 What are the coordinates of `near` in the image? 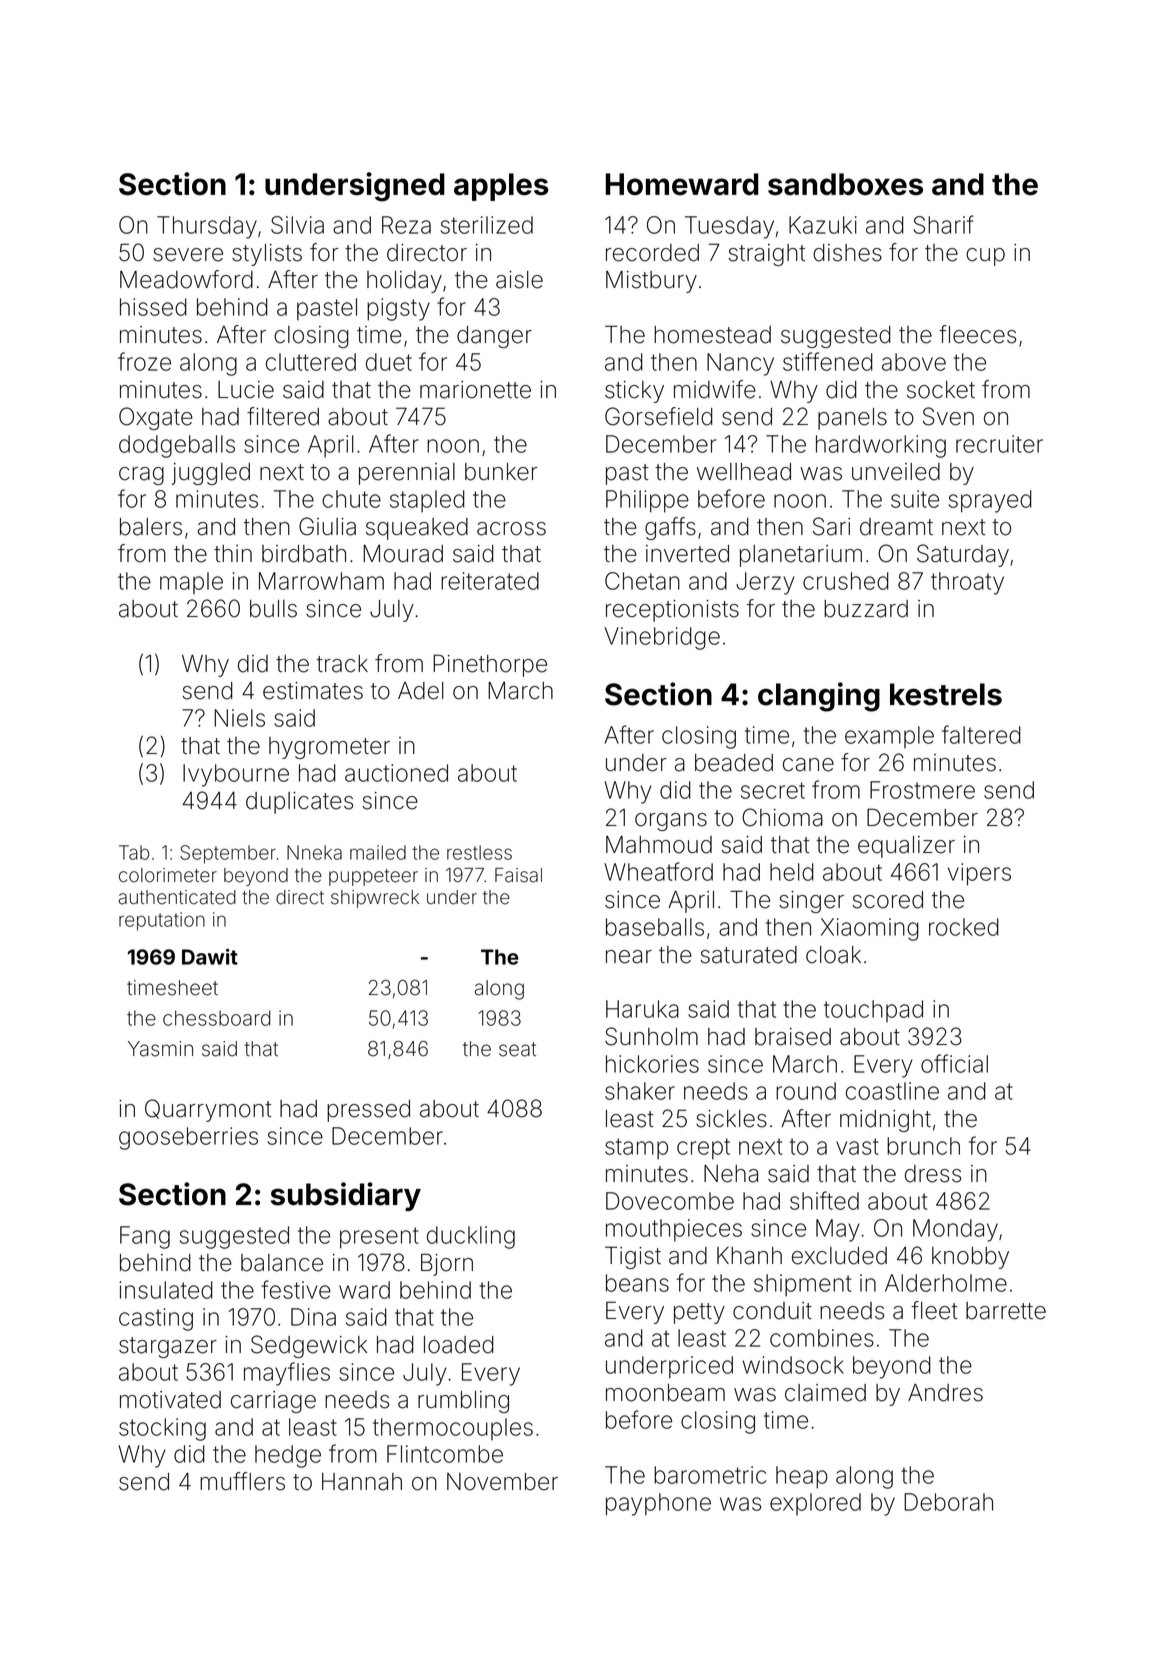 It's located at (629, 957).
